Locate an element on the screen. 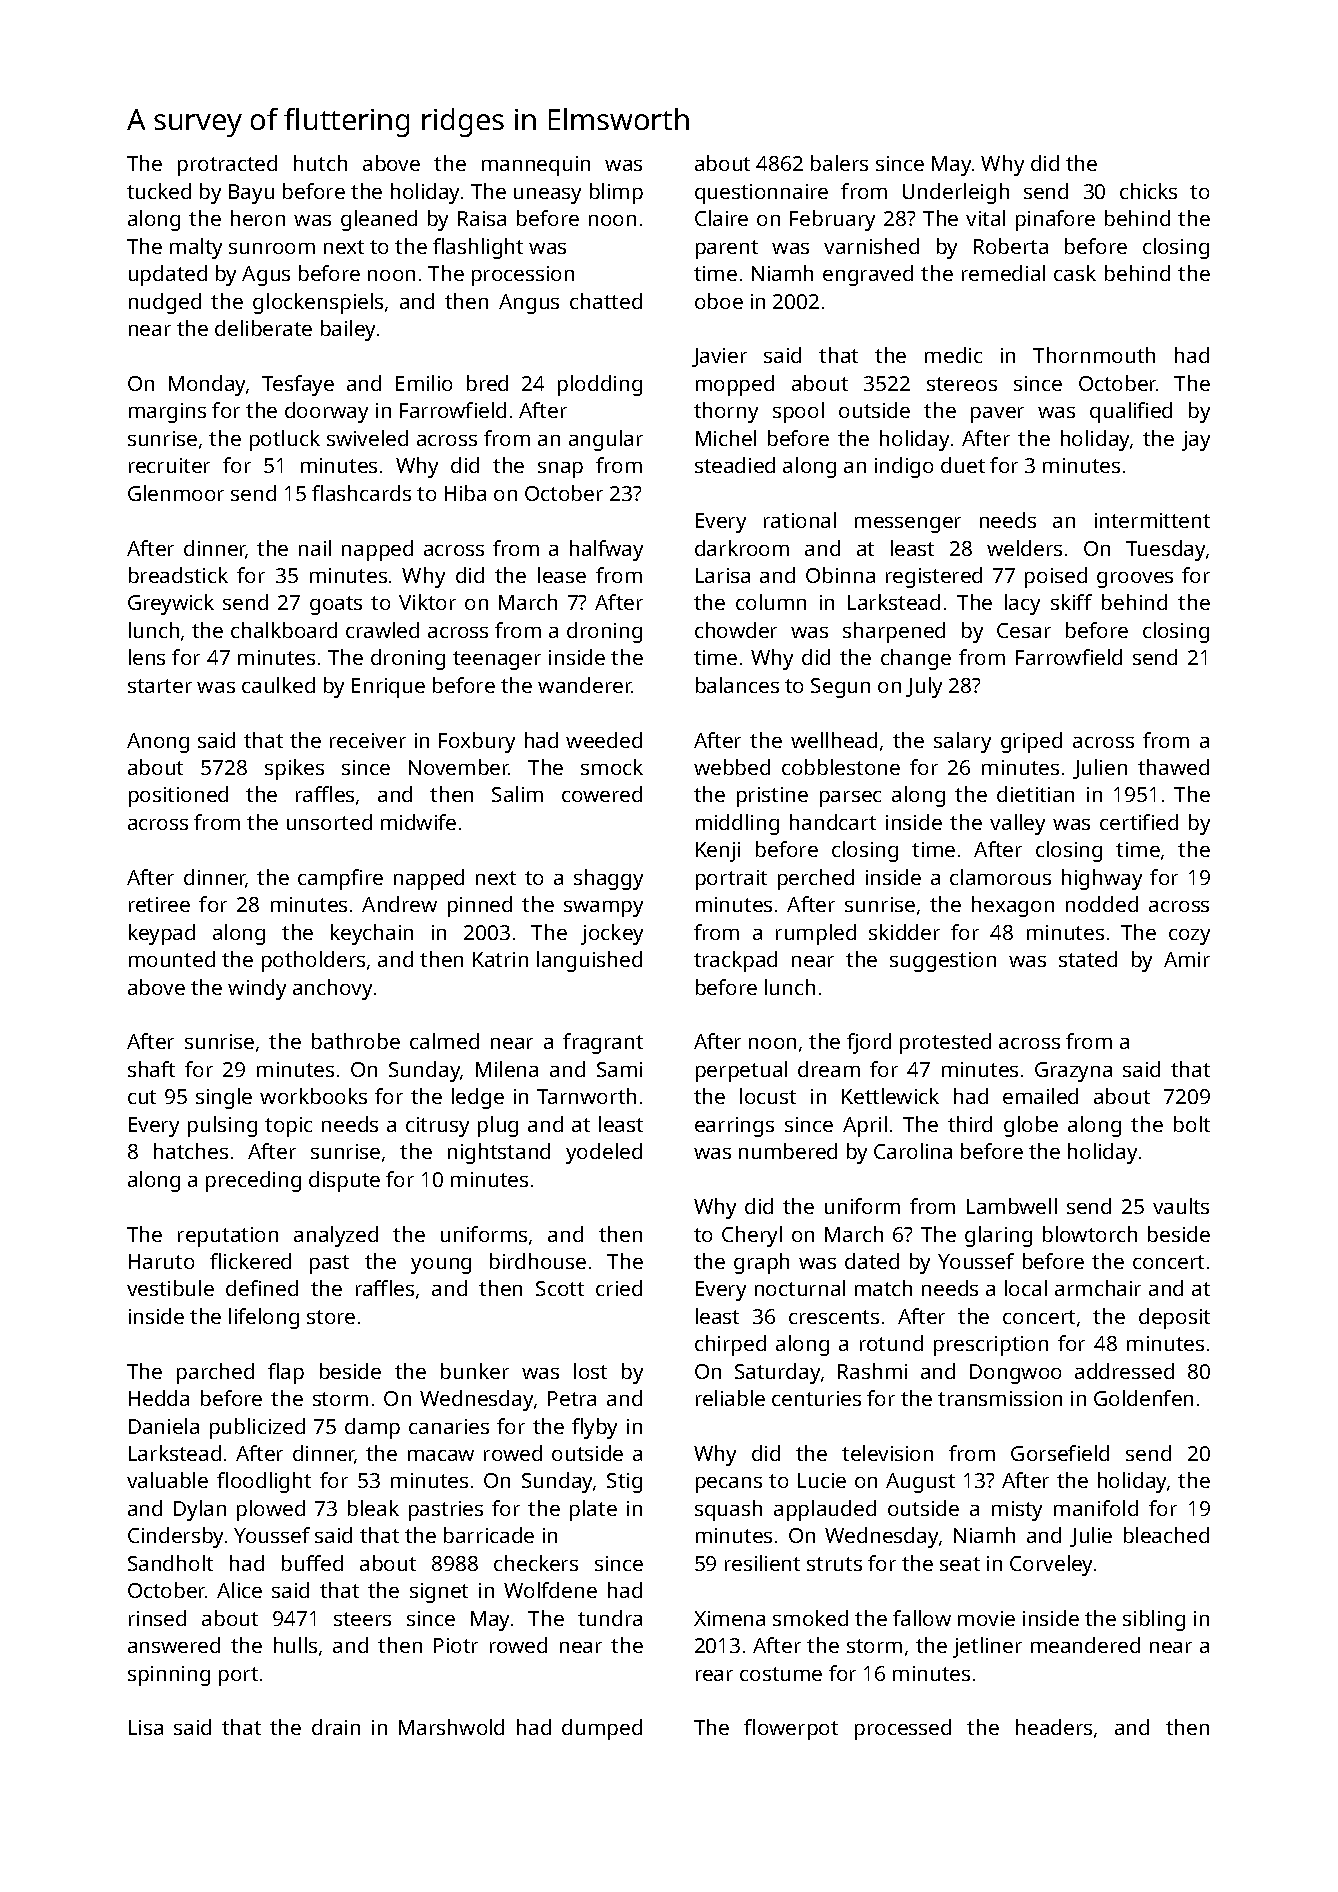 The width and height of the screenshot is (1338, 1892). Cheryl is located at coordinates (752, 1236).
